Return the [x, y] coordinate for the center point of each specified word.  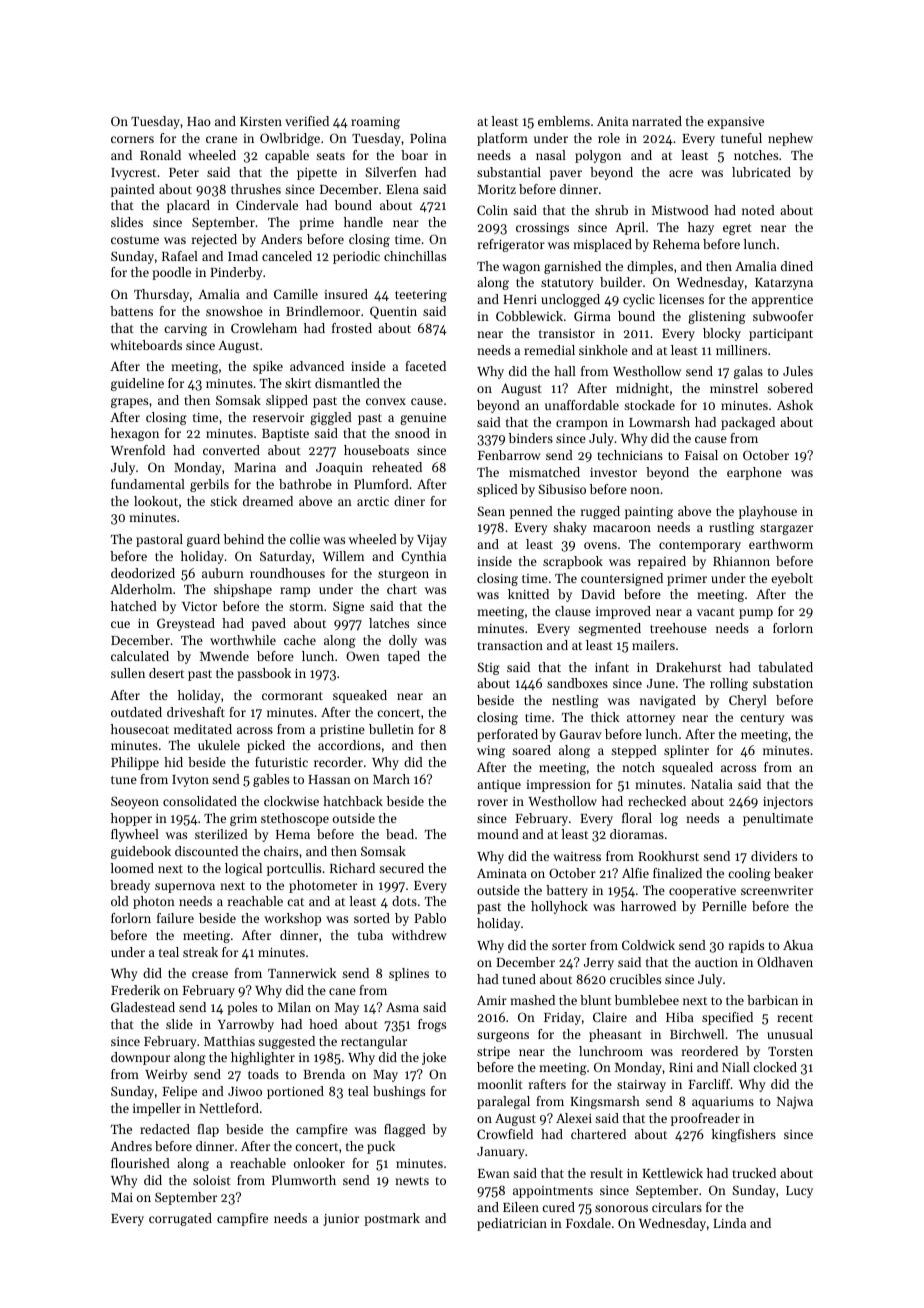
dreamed [268, 501]
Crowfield [505, 1134]
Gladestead [143, 1007]
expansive [735, 123]
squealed [687, 768]
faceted [425, 366]
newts [412, 1181]
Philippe [135, 763]
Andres [131, 1146]
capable [287, 156]
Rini [681, 1067]
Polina [428, 138]
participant [781, 335]
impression [558, 786]
